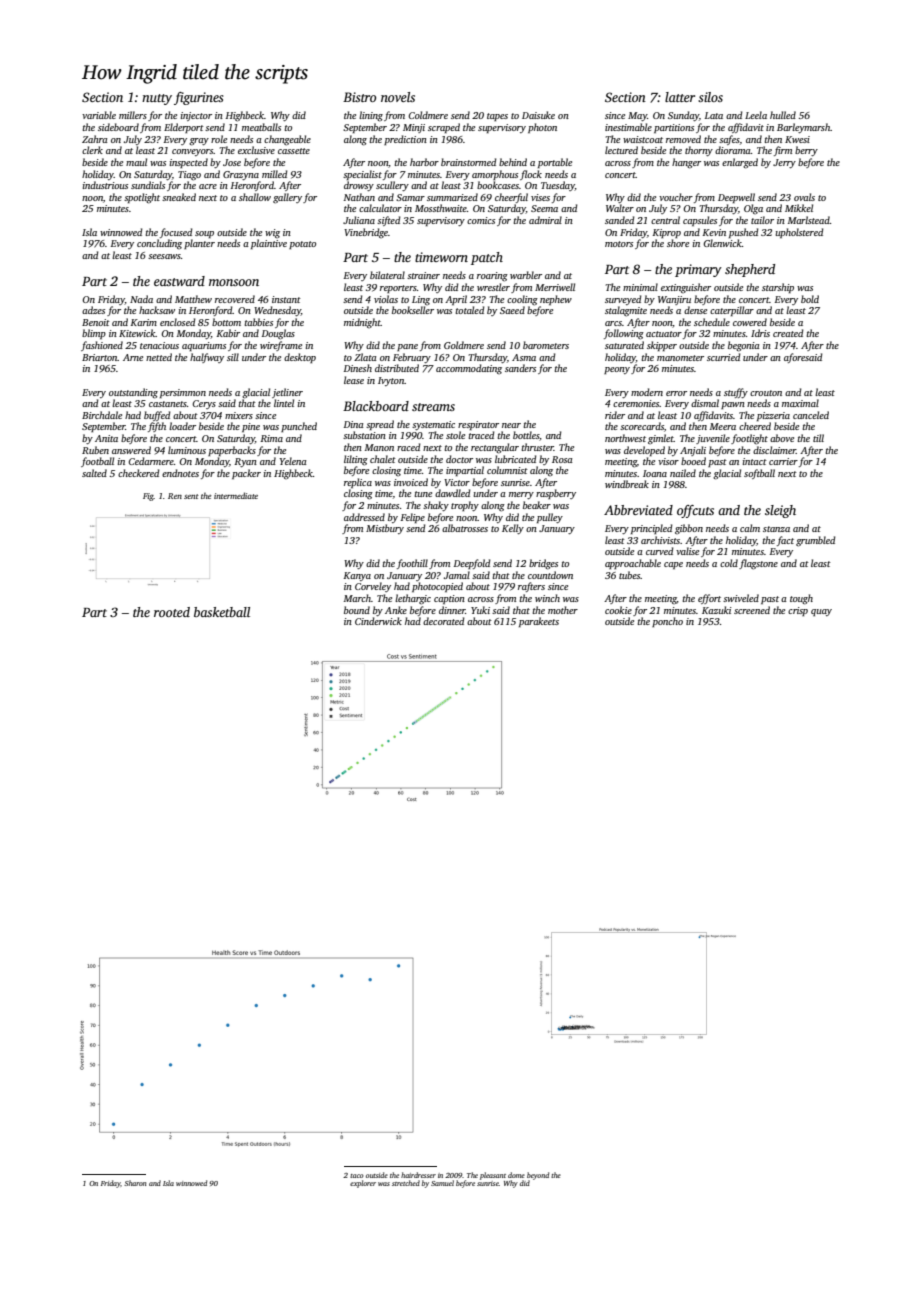 The width and height of the screenshot is (924, 1308). What do you see at coordinates (538, 1176) in the screenshot?
I see `beyond` at bounding box center [538, 1176].
